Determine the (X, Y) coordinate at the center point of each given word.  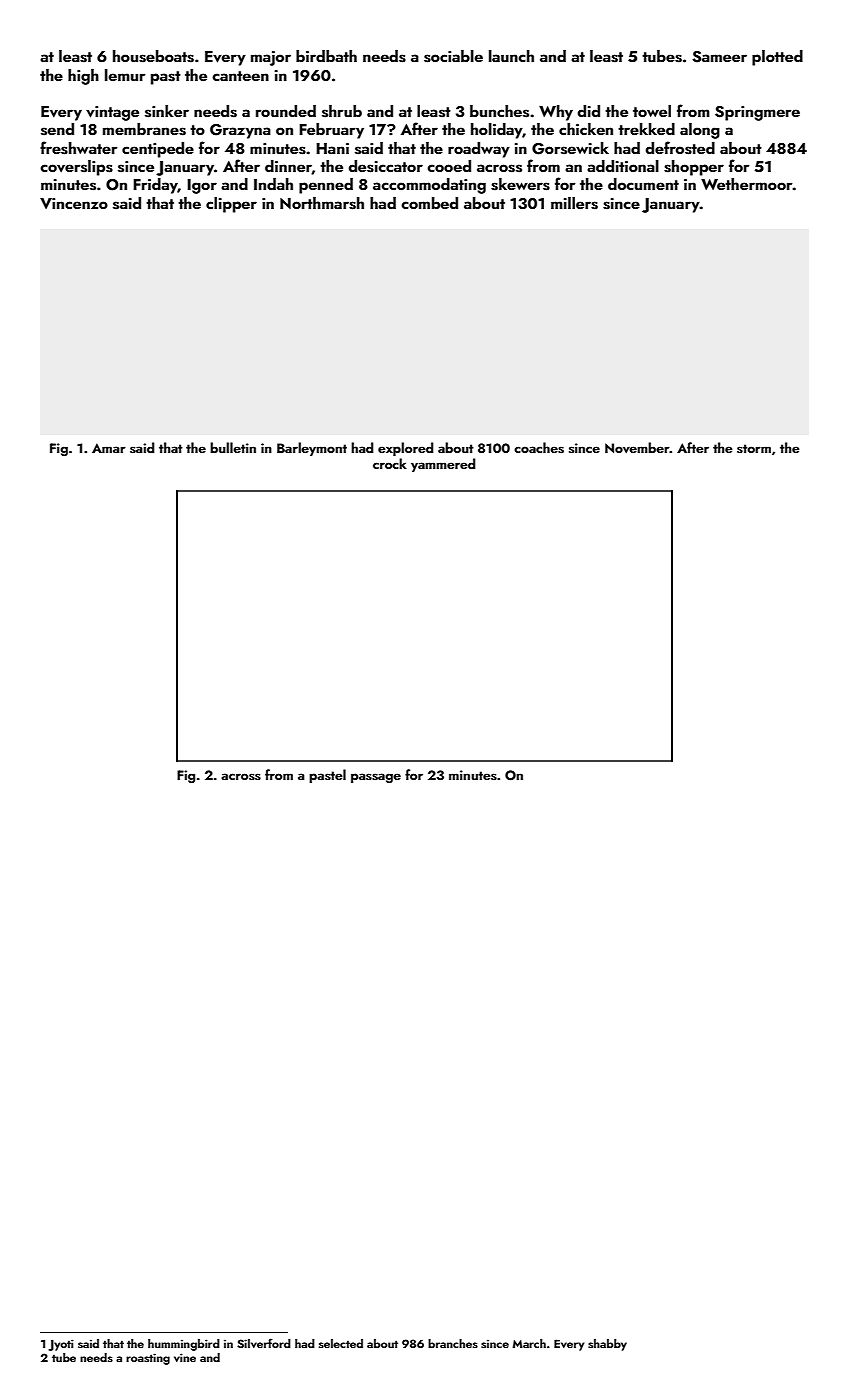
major (271, 58)
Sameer (719, 57)
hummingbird (184, 1345)
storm (754, 448)
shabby (607, 1345)
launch (511, 56)
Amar (109, 448)
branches (453, 1343)
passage (376, 778)
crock (390, 463)
